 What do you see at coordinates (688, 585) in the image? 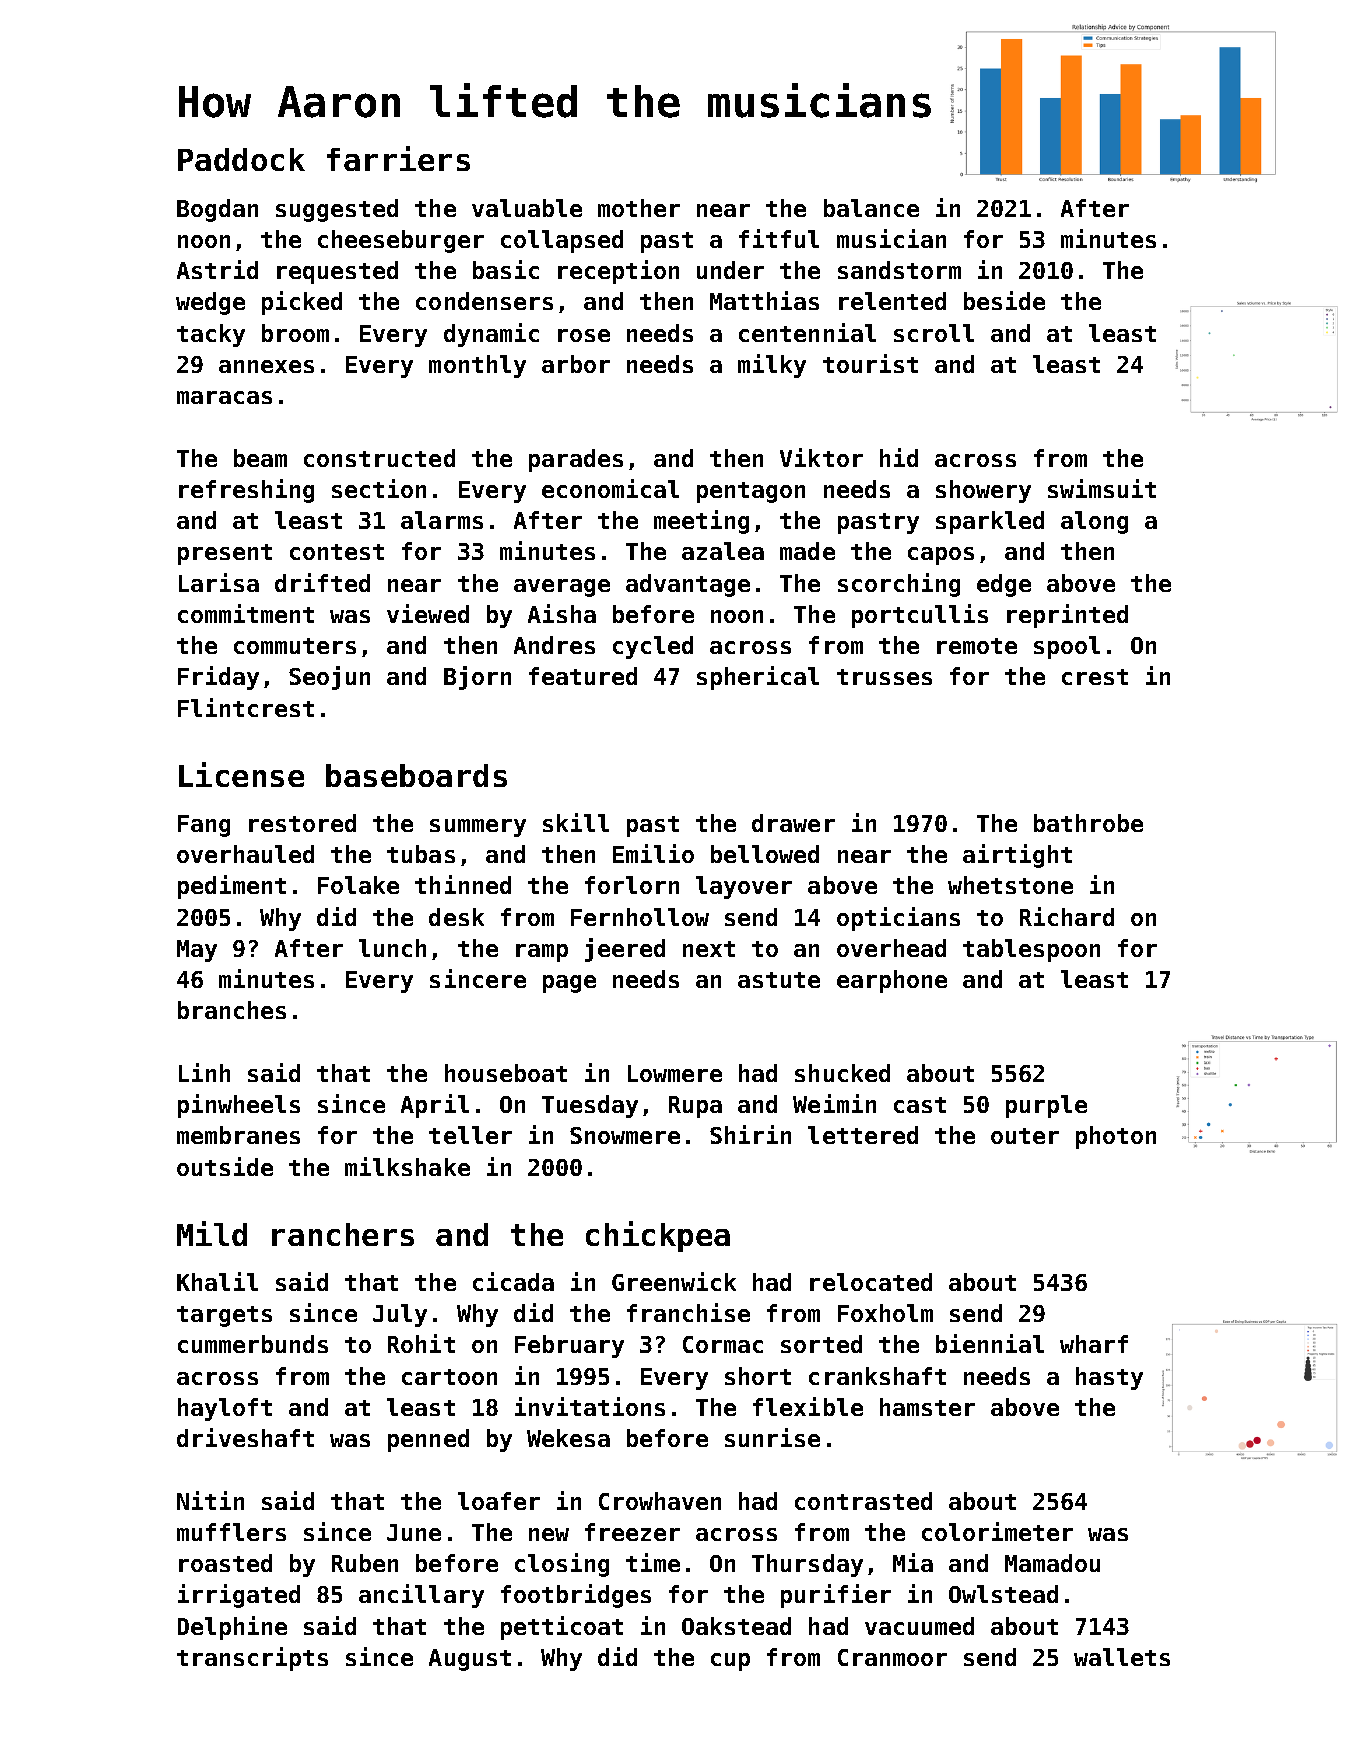
I see `advantage` at bounding box center [688, 585].
